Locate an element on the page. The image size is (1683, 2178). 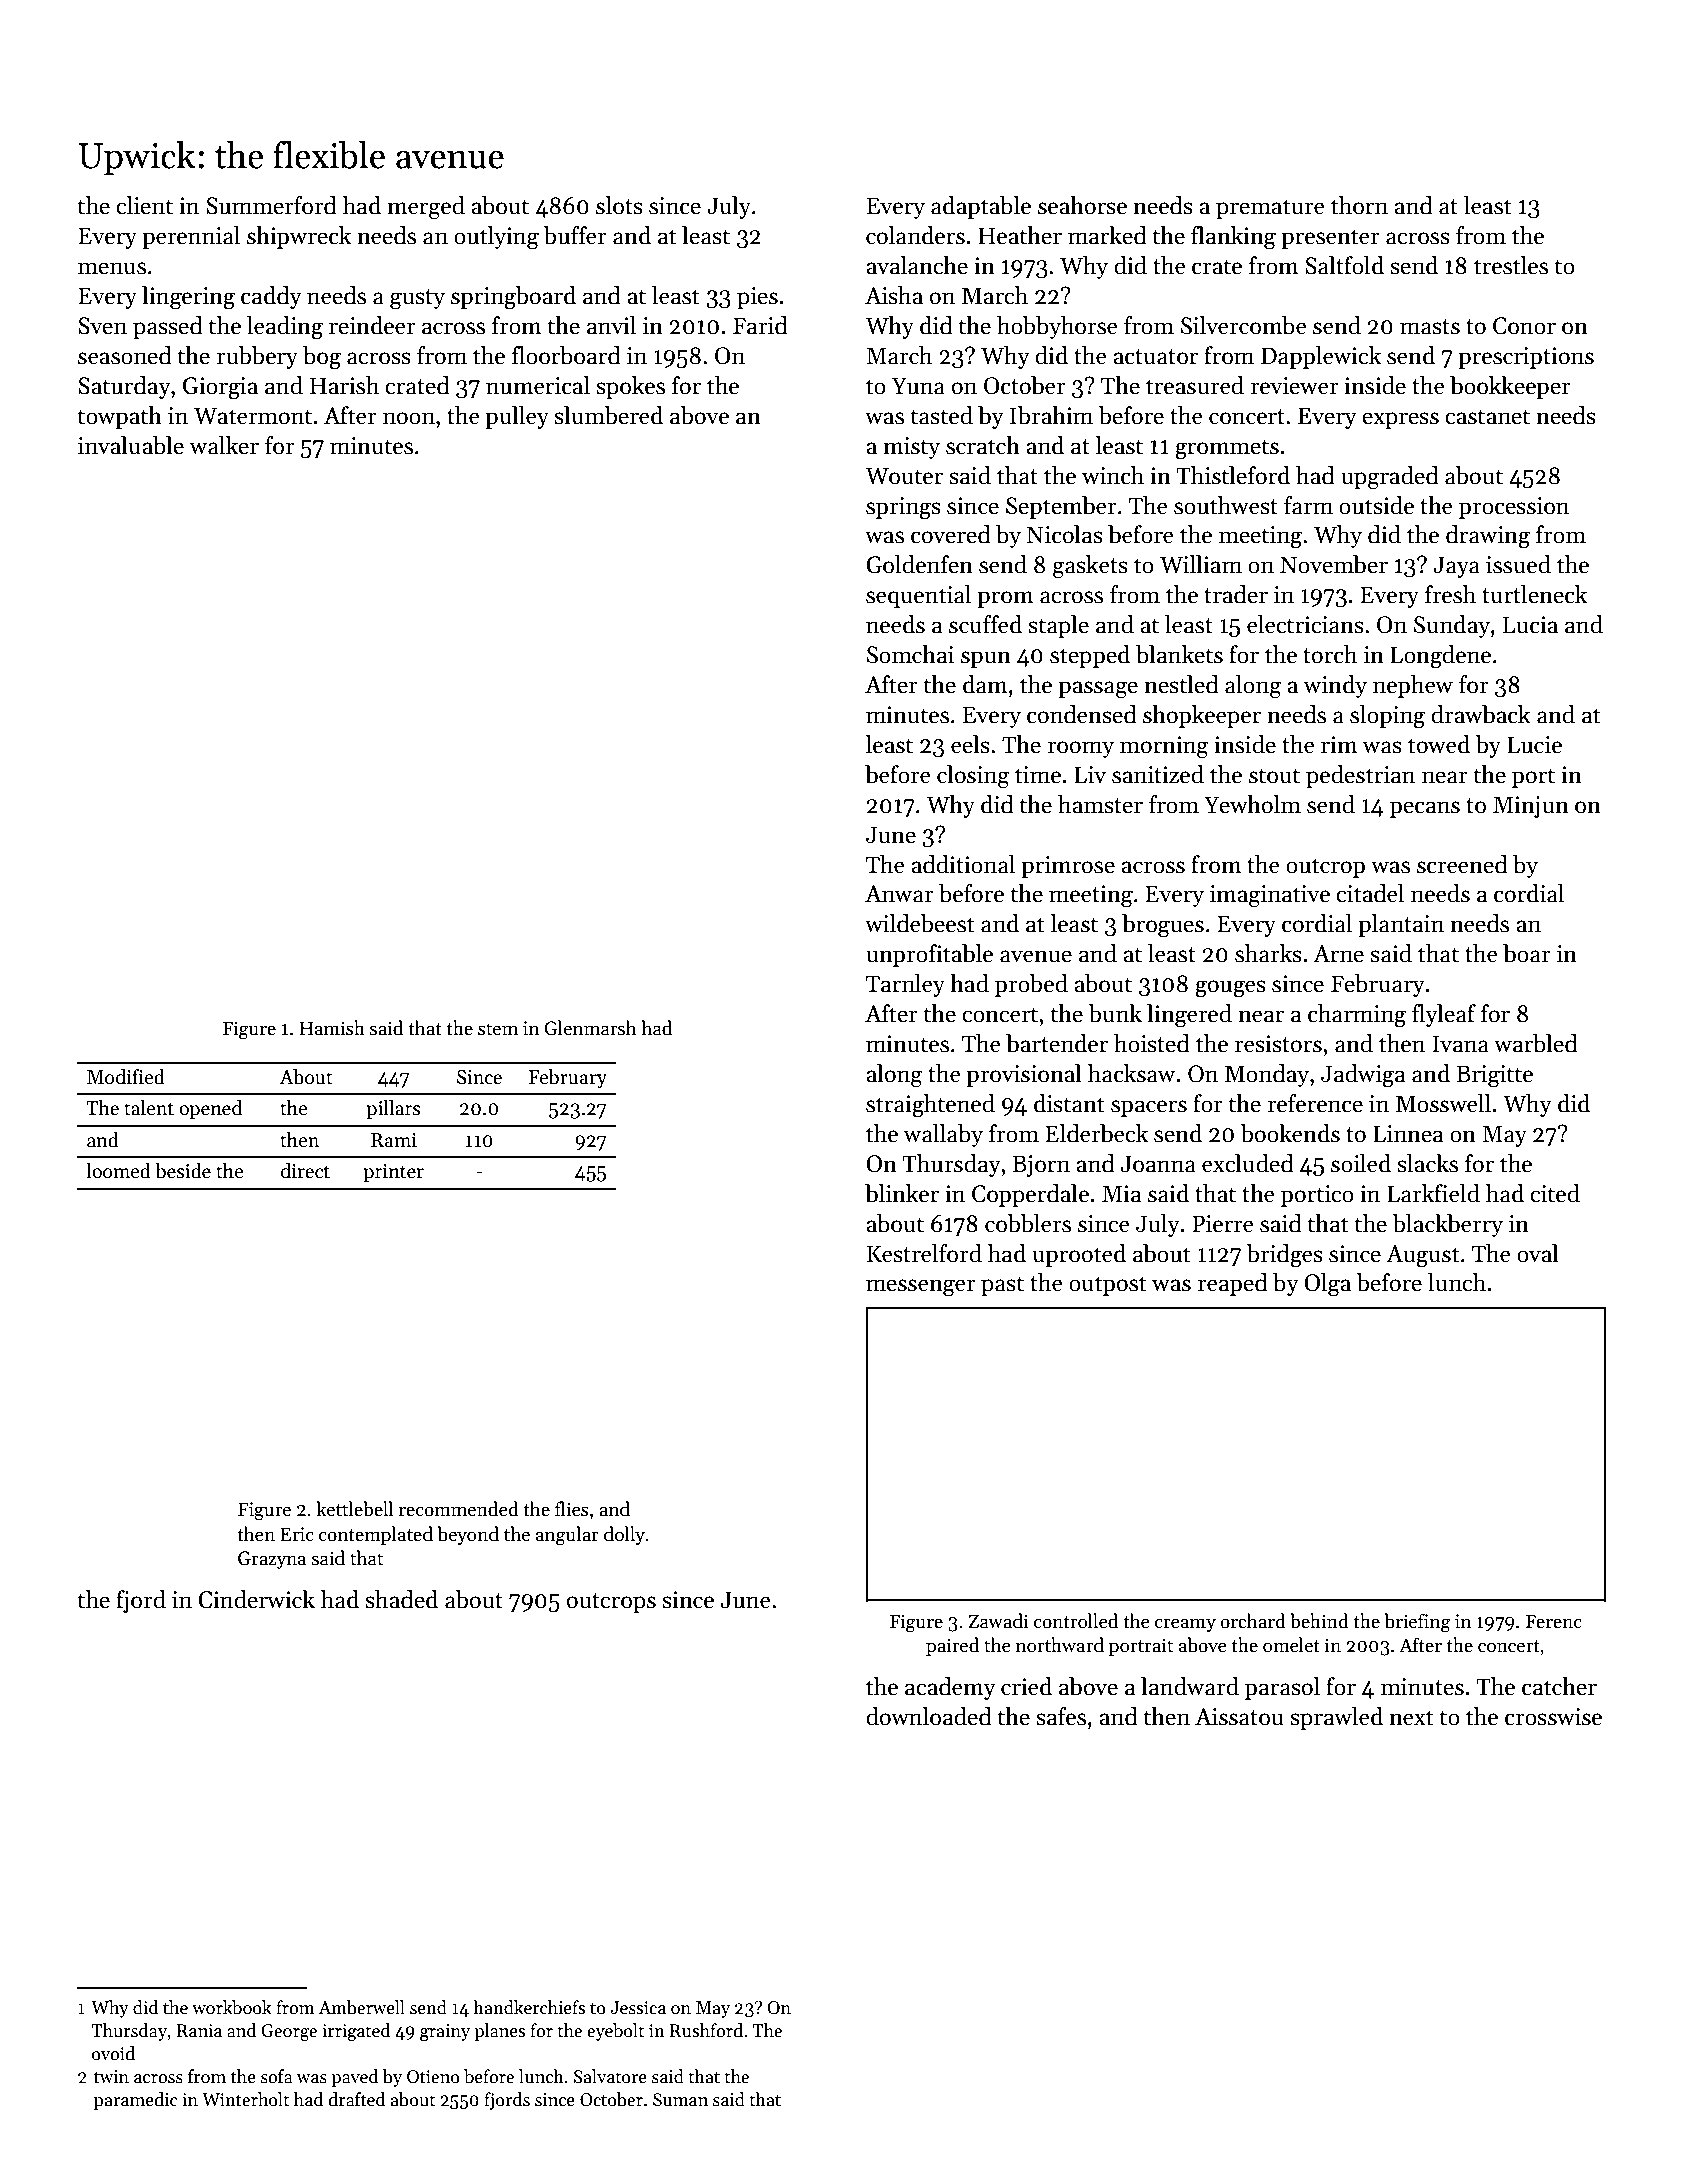
direct is located at coordinates (305, 1171).
